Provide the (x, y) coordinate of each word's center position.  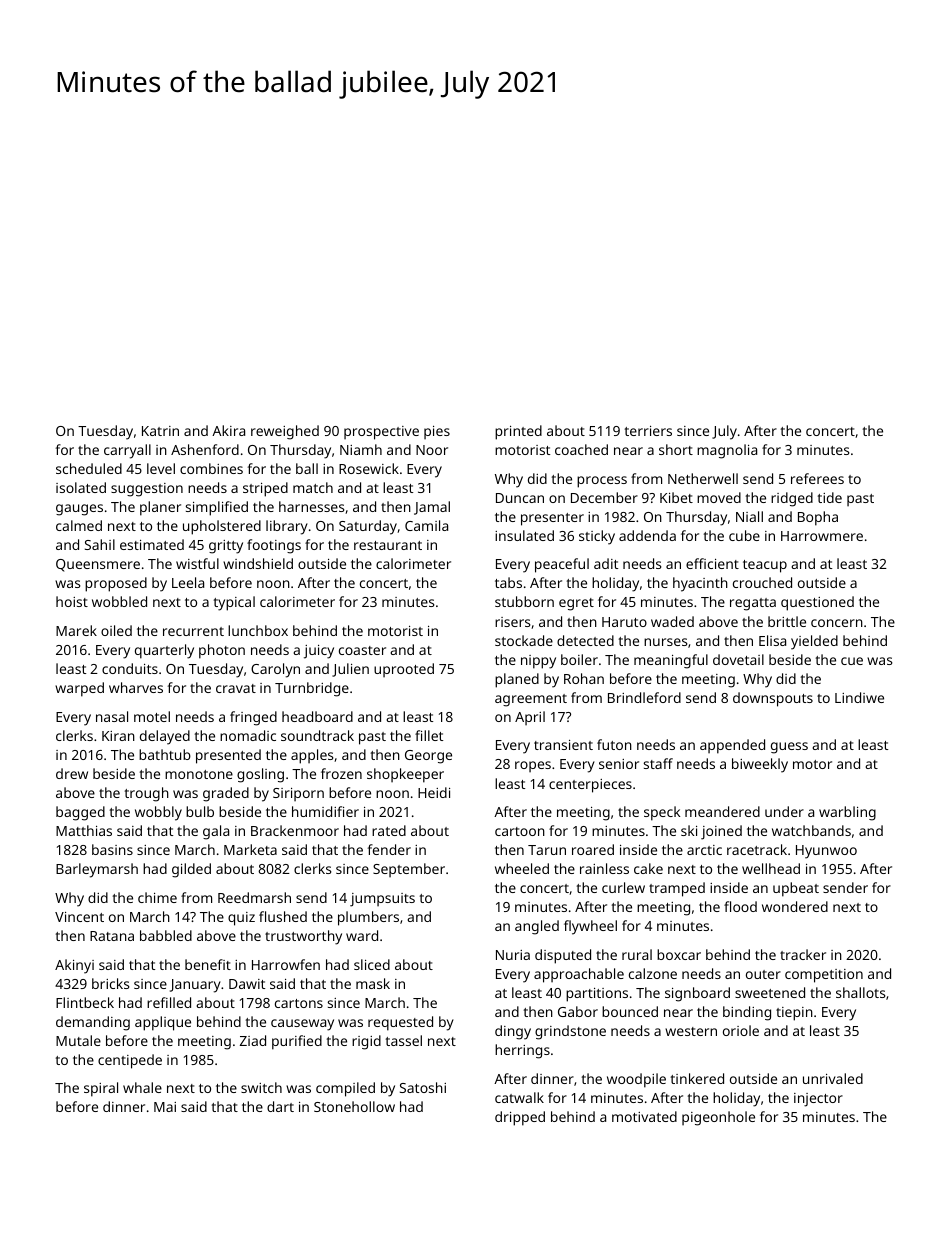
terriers (648, 431)
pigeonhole (718, 1118)
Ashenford (205, 449)
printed (518, 432)
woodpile (636, 1080)
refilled (169, 1002)
